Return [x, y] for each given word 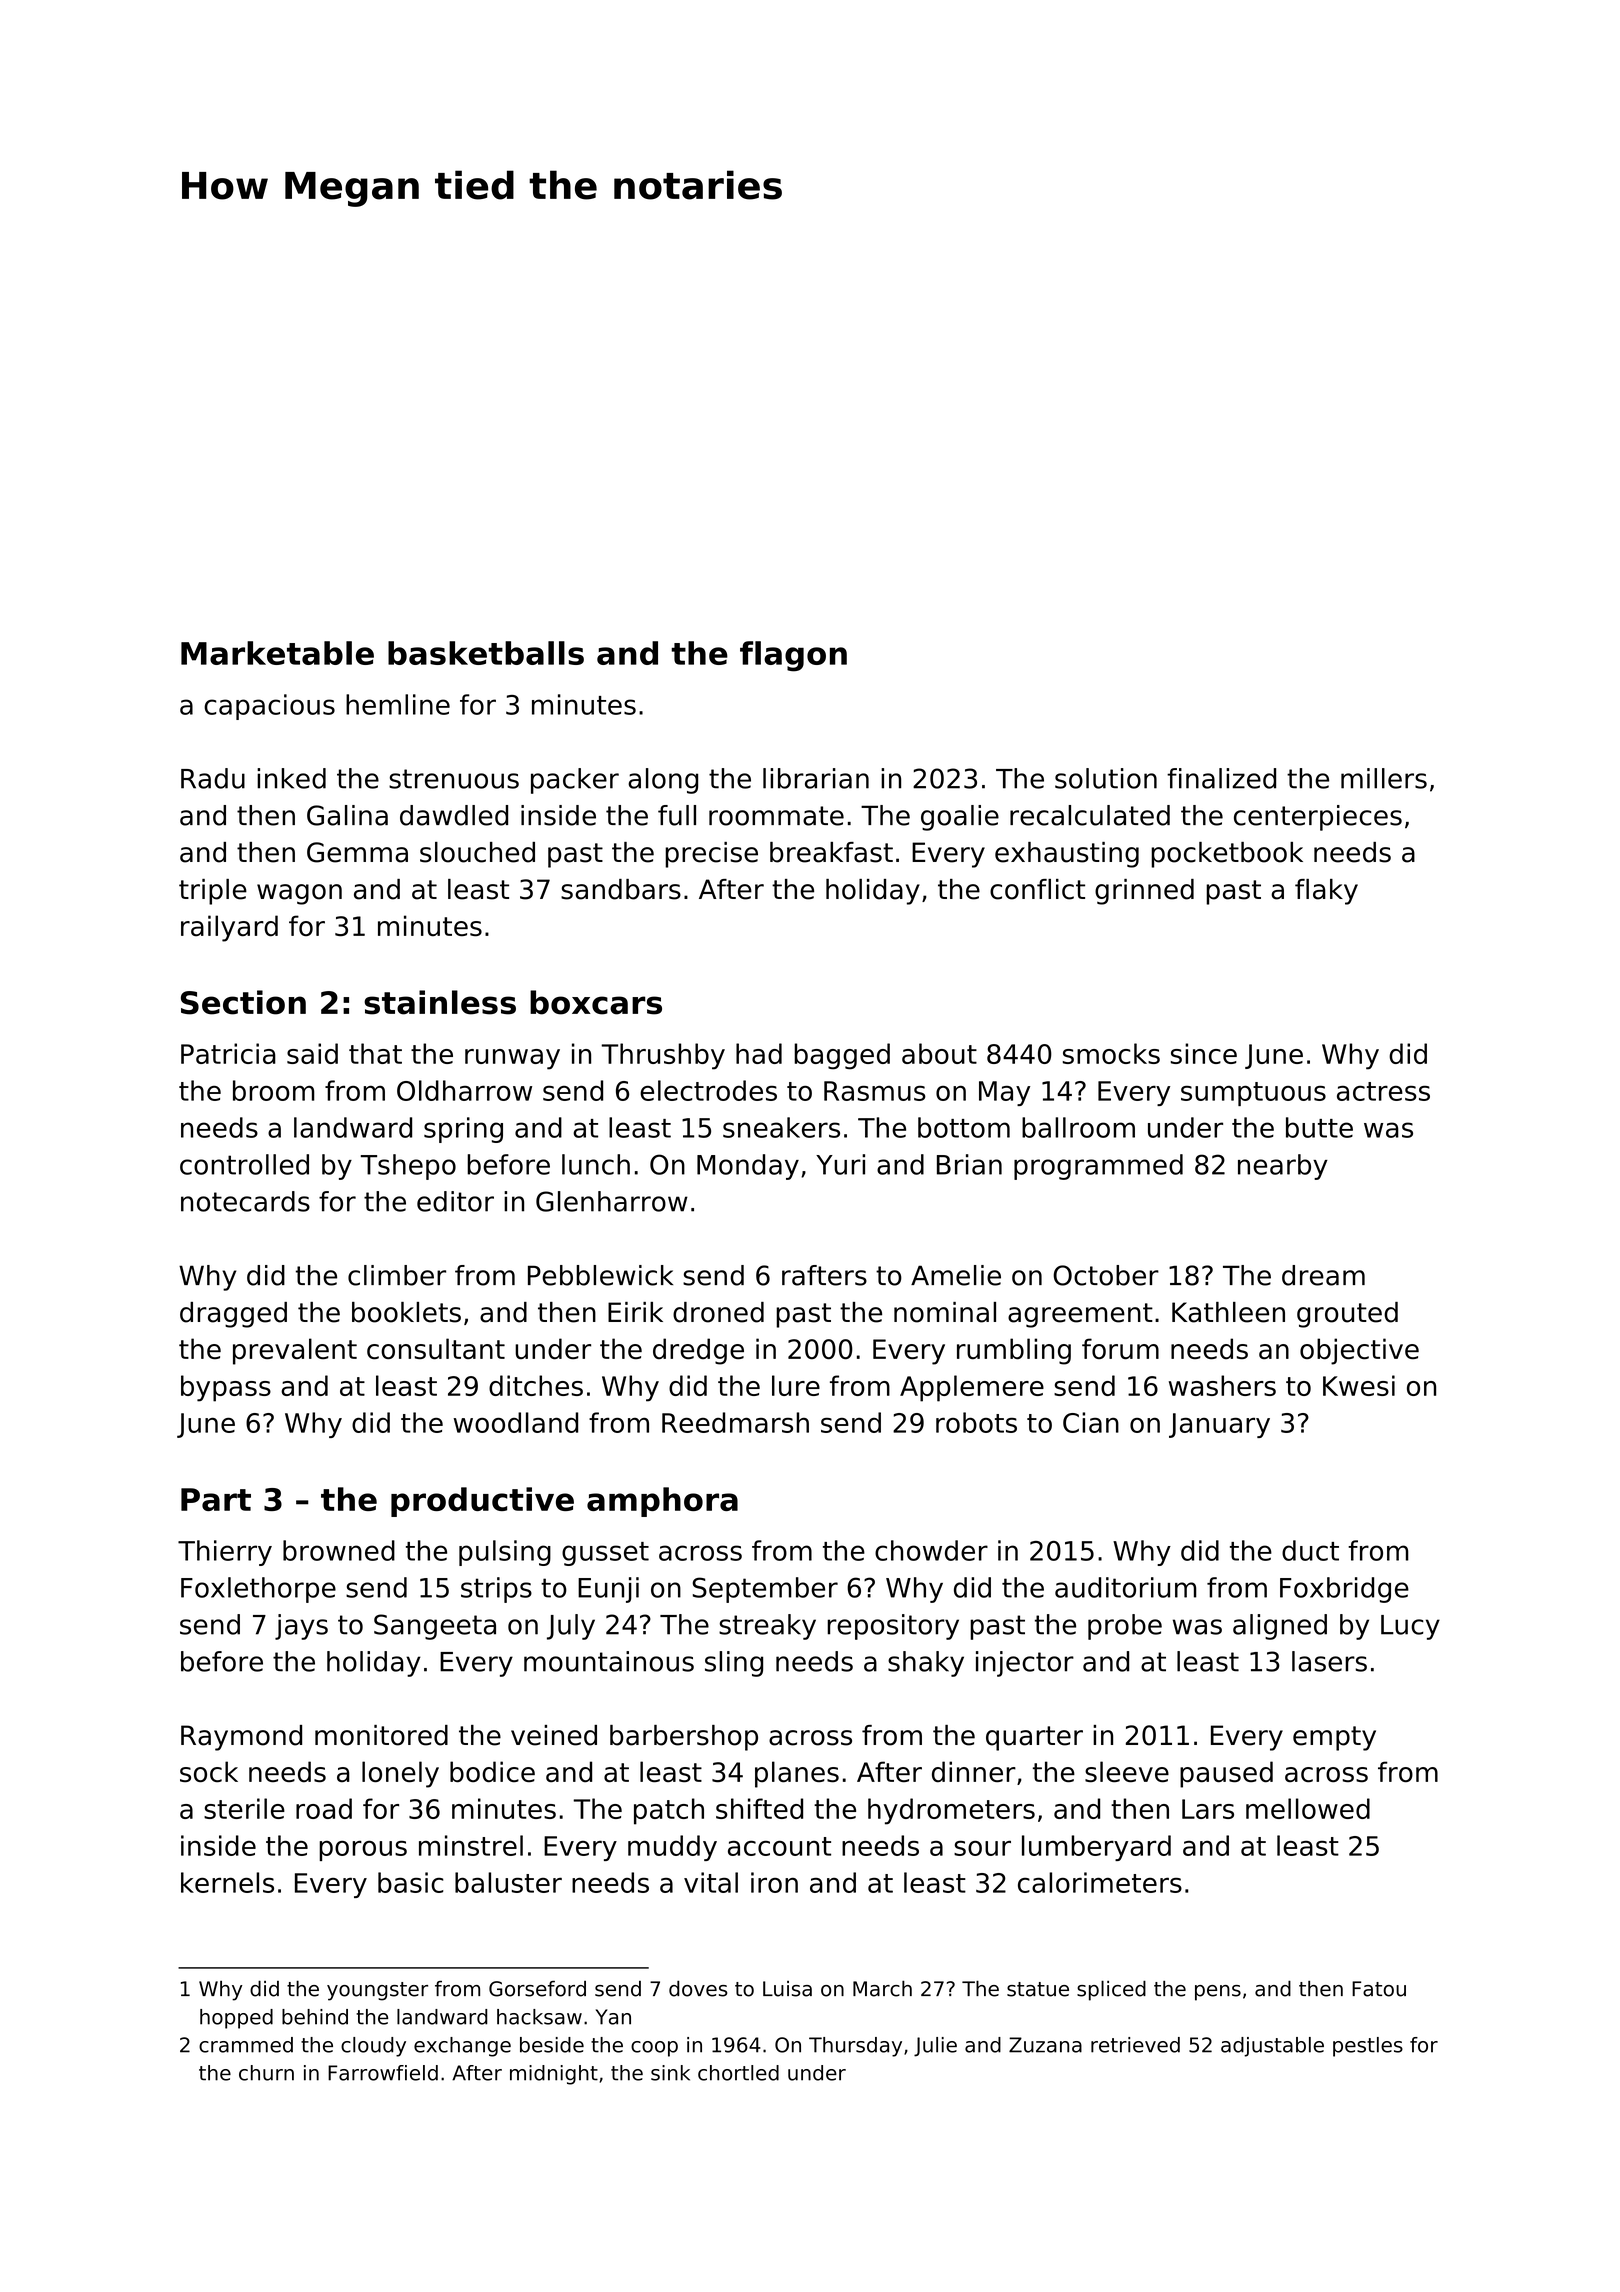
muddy [672, 1848]
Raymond [241, 1738]
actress [1383, 1091]
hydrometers [951, 1811]
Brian [969, 1164]
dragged [233, 1315]
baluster [508, 1882]
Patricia [228, 1053]
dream [1323, 1275]
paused [1226, 1774]
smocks [1111, 1053]
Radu [213, 778]
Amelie [956, 1275]
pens [1218, 1993]
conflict [1037, 889]
